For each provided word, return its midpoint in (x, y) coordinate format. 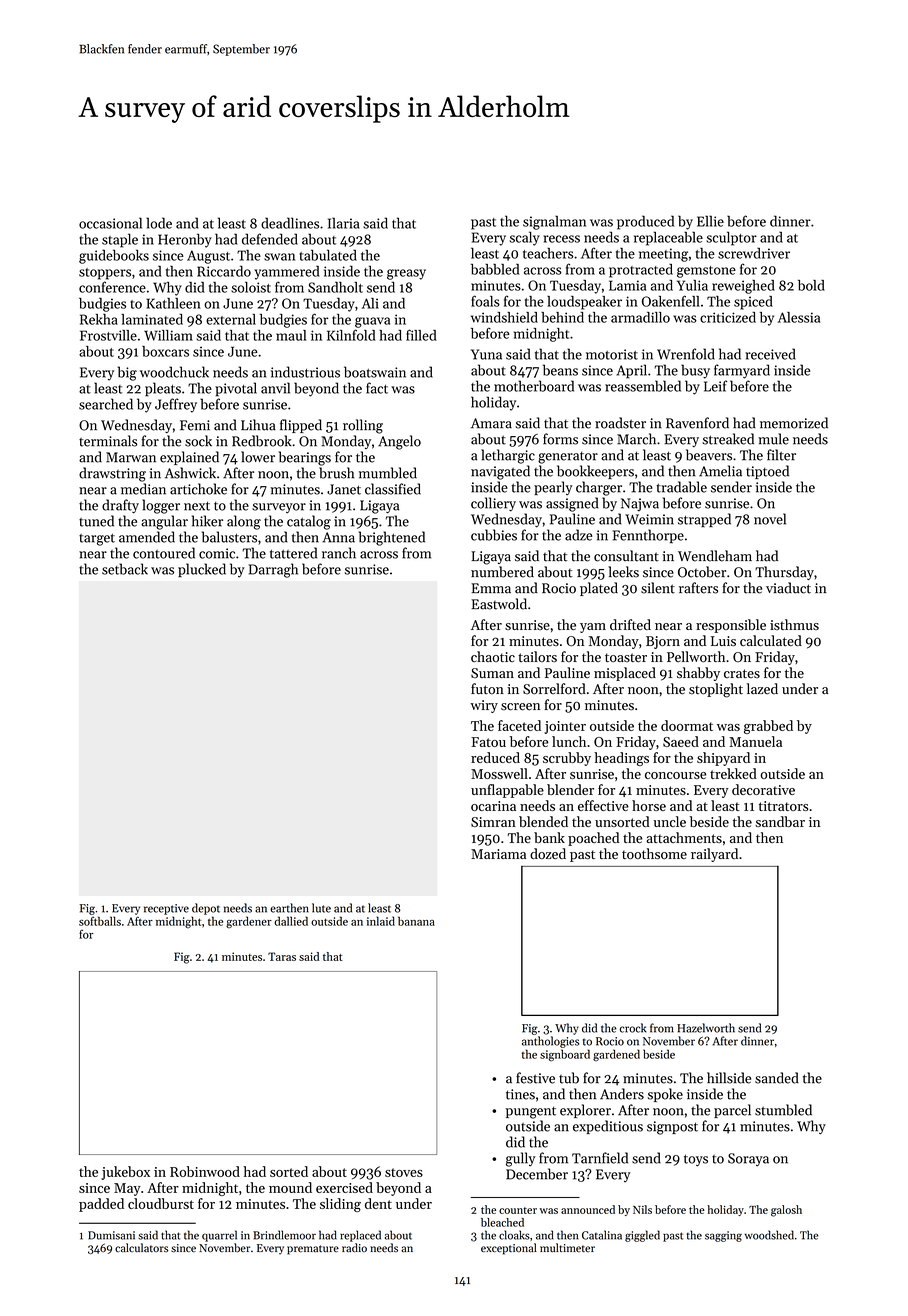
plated (599, 589)
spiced (753, 303)
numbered (502, 572)
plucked (202, 570)
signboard (565, 1055)
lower (258, 457)
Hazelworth (706, 1028)
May (127, 1189)
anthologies (550, 1042)
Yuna (486, 354)
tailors (537, 656)
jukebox (125, 1173)
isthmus (794, 624)
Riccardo (224, 271)
